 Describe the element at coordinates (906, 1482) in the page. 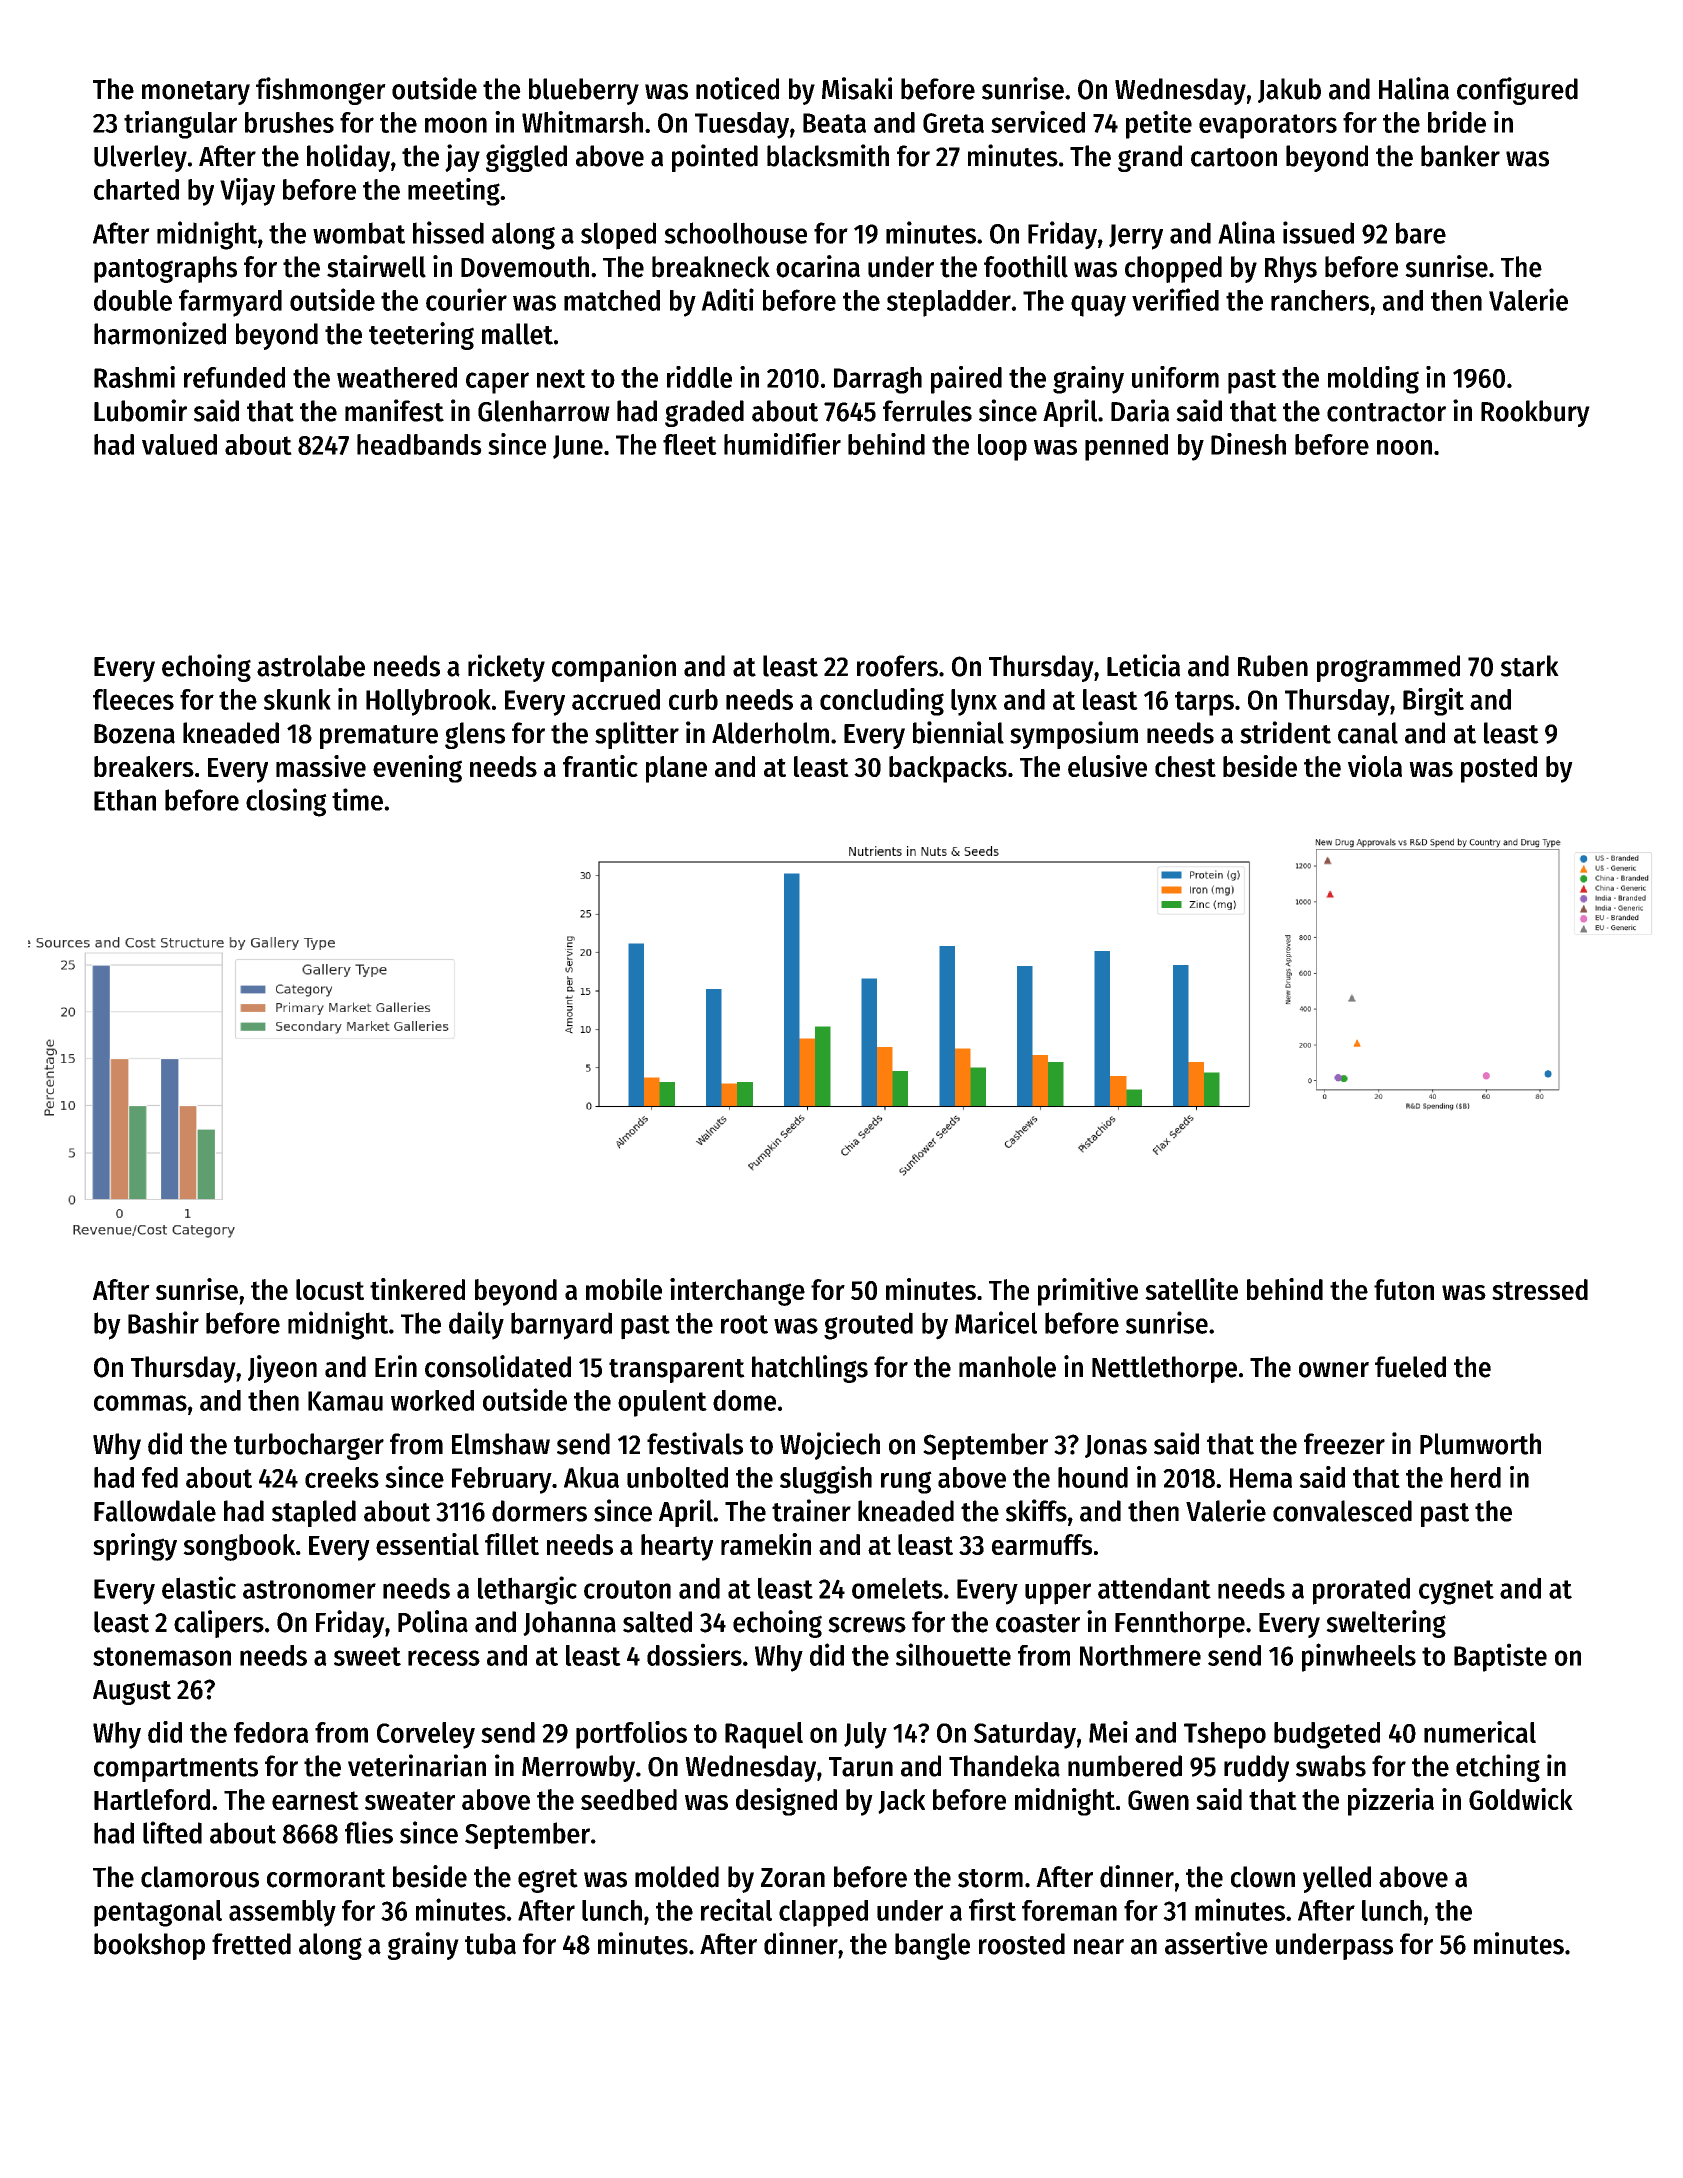

I see `rung` at that location.
